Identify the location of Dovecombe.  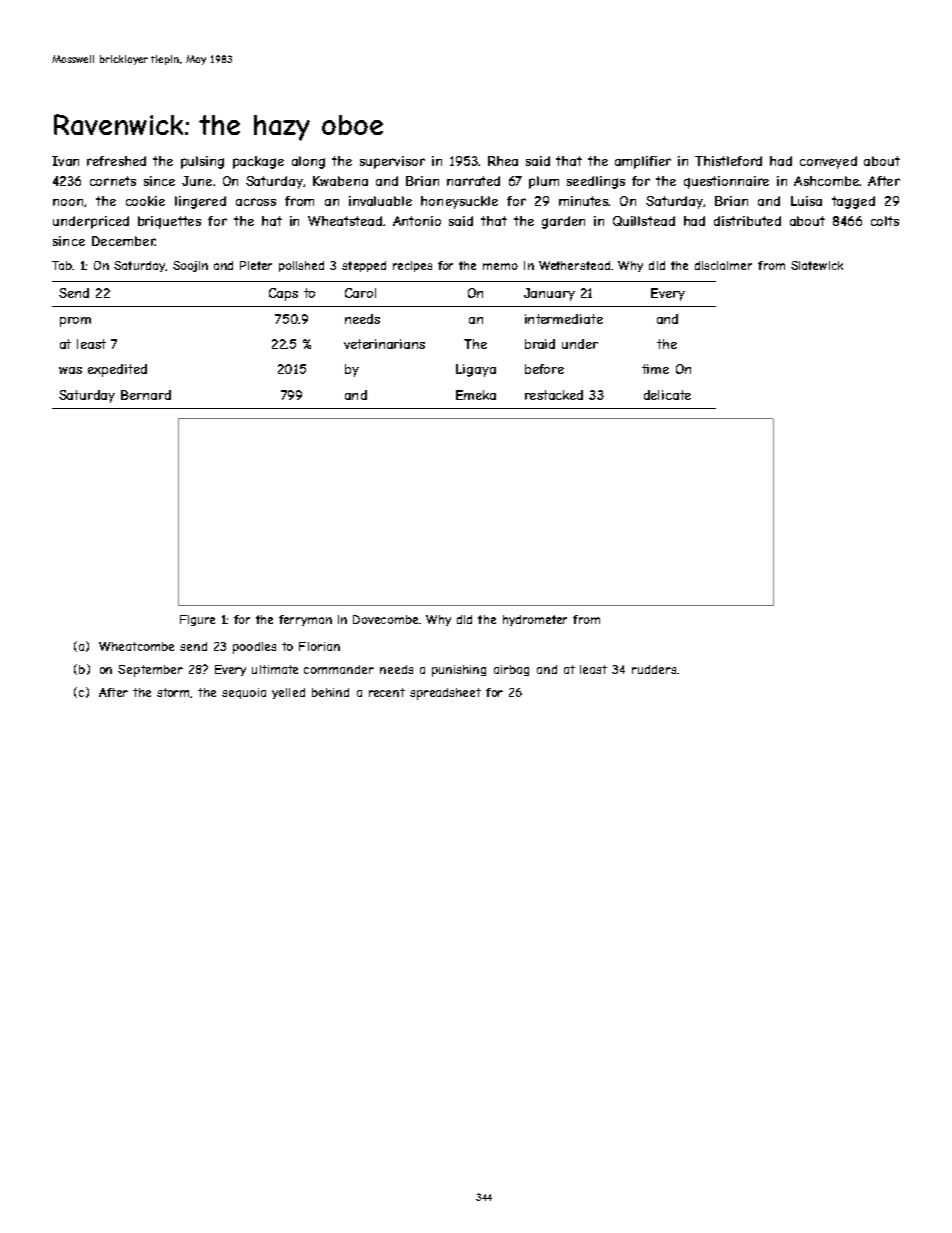
(385, 619).
